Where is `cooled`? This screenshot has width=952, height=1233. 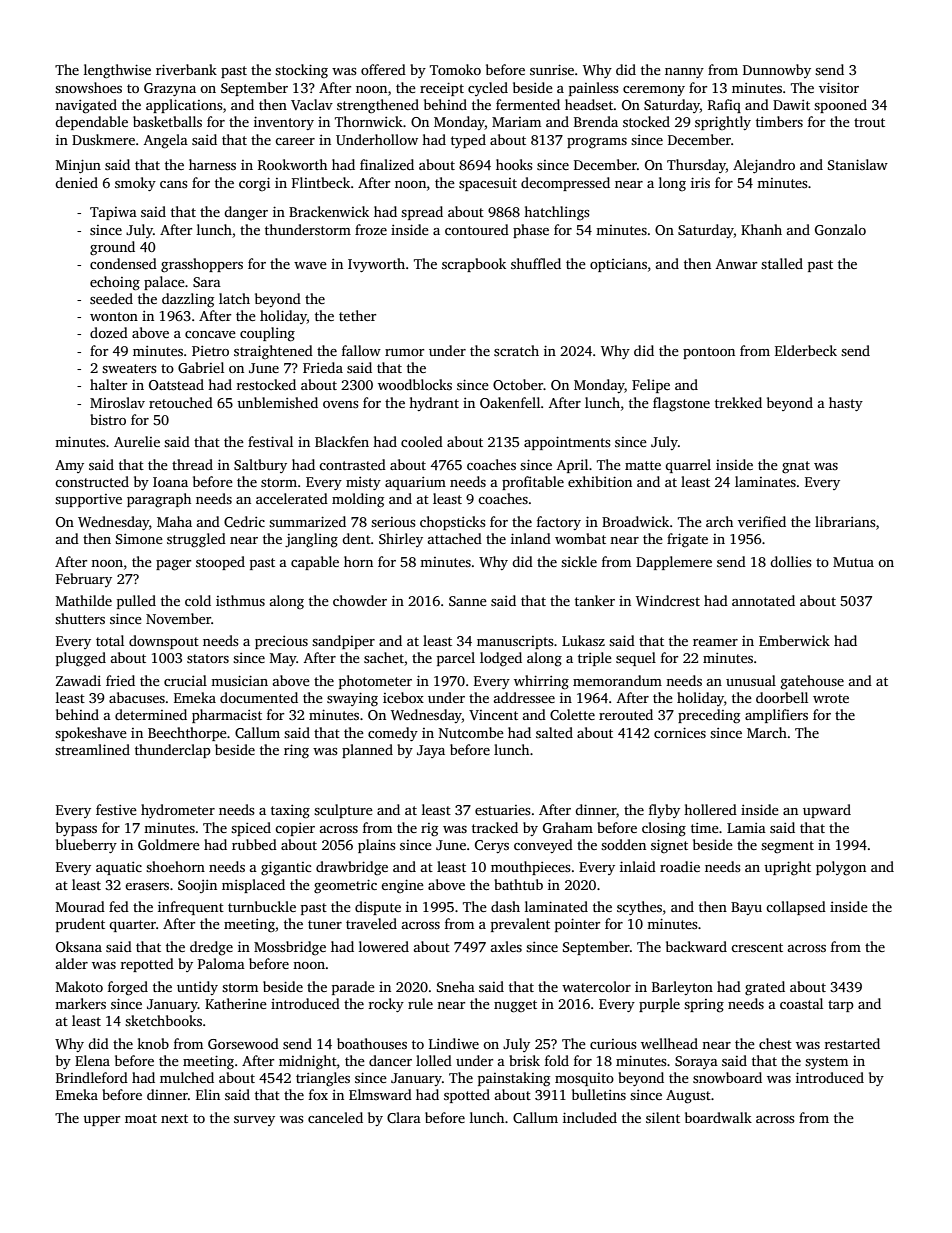 cooled is located at coordinates (422, 441).
